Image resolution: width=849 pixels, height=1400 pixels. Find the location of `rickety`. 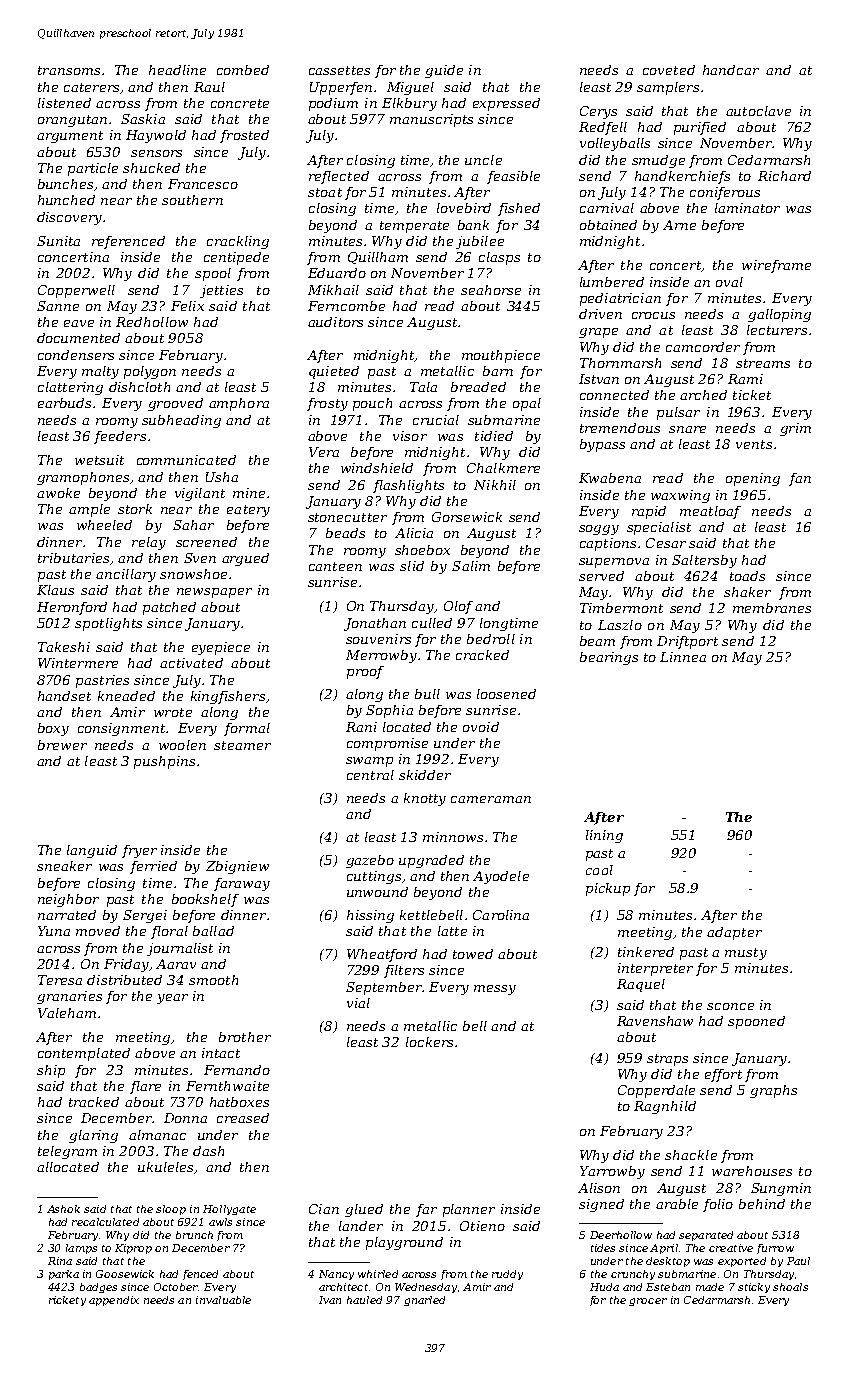

rickety is located at coordinates (67, 1301).
